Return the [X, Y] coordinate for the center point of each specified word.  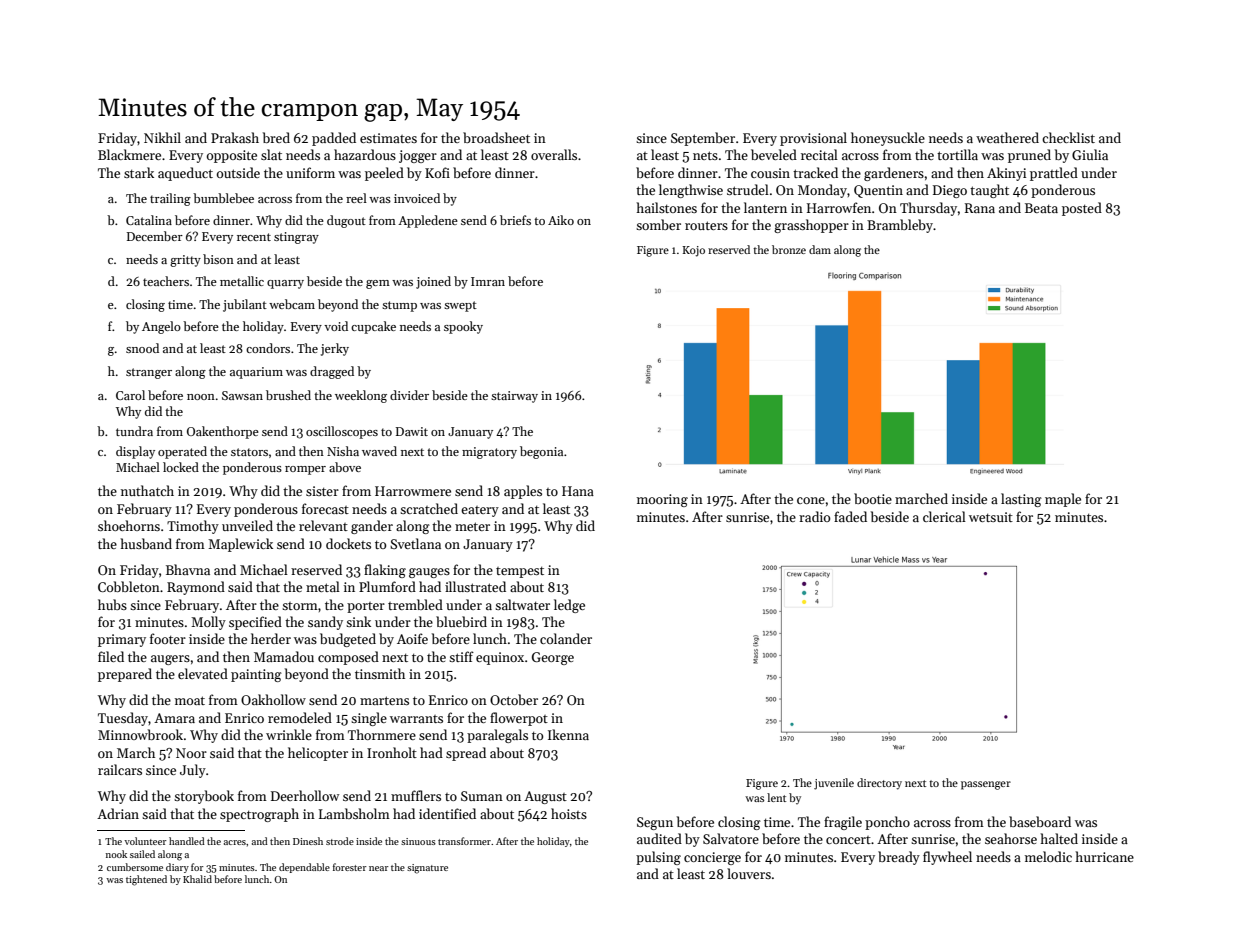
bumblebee [223, 198]
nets [705, 155]
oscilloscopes [342, 432]
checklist [1068, 137]
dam [820, 249]
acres [235, 842]
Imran [488, 281]
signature [427, 869]
